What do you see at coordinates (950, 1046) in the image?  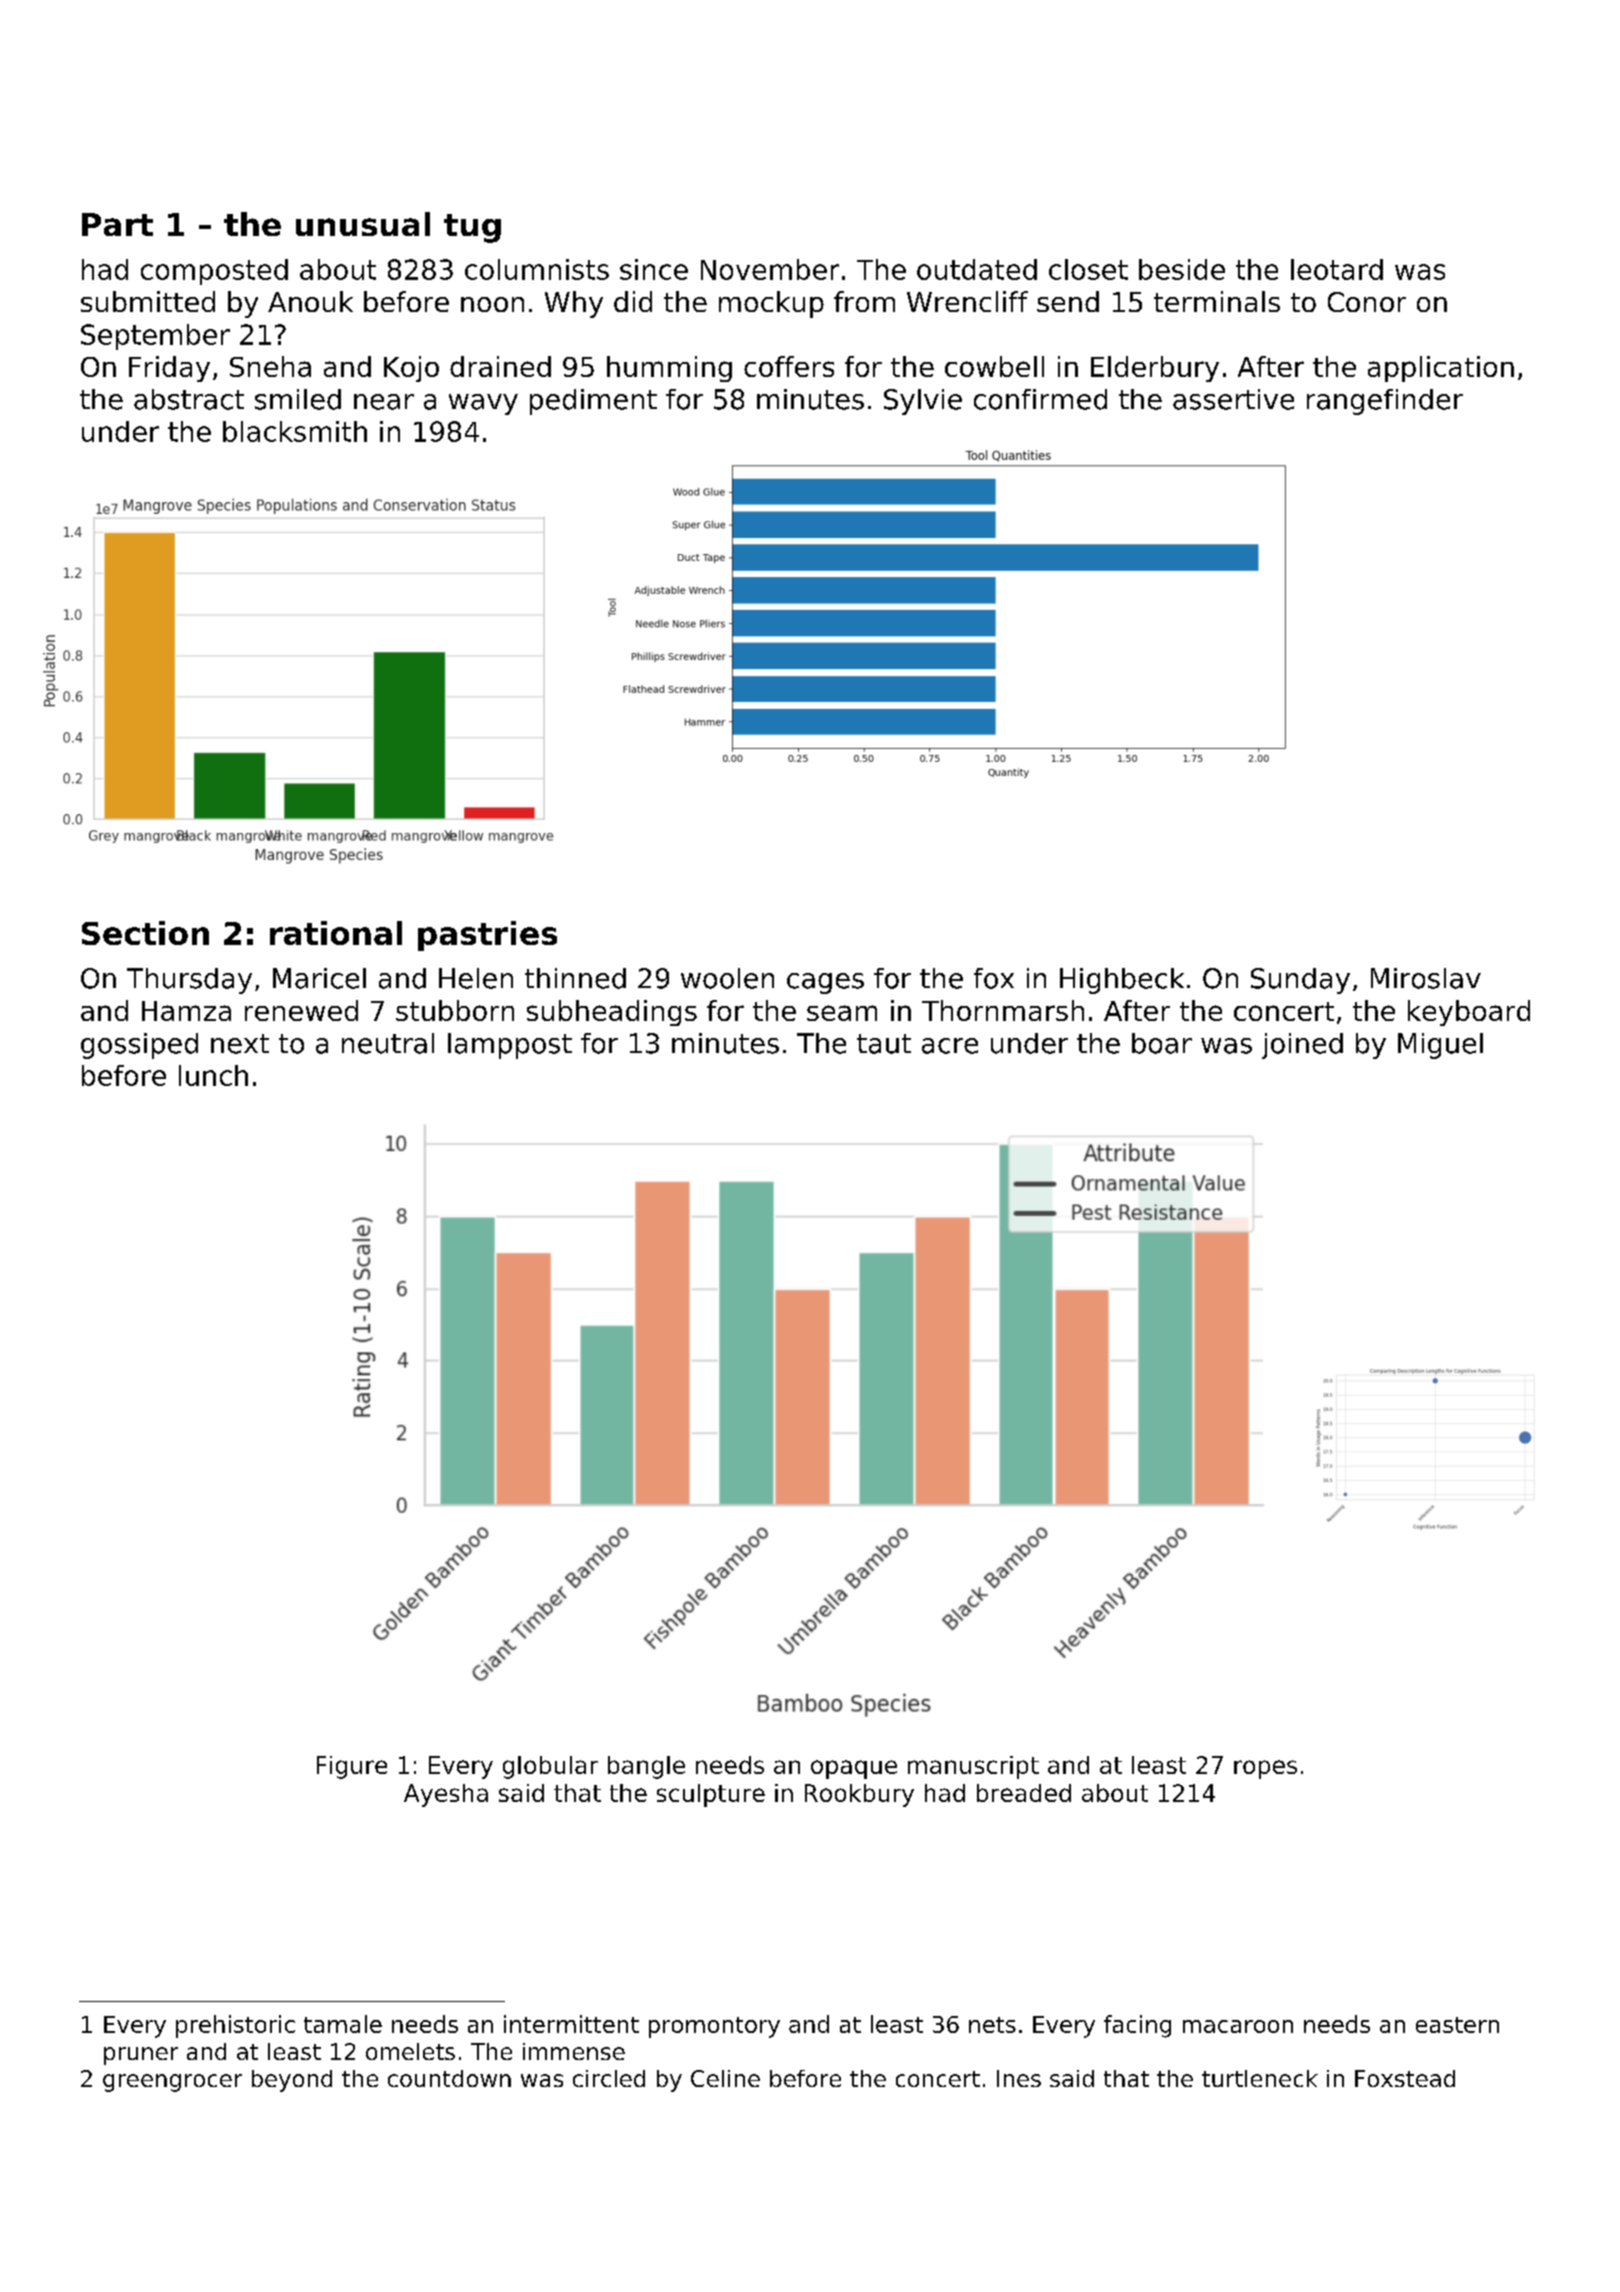 I see `acre` at bounding box center [950, 1046].
